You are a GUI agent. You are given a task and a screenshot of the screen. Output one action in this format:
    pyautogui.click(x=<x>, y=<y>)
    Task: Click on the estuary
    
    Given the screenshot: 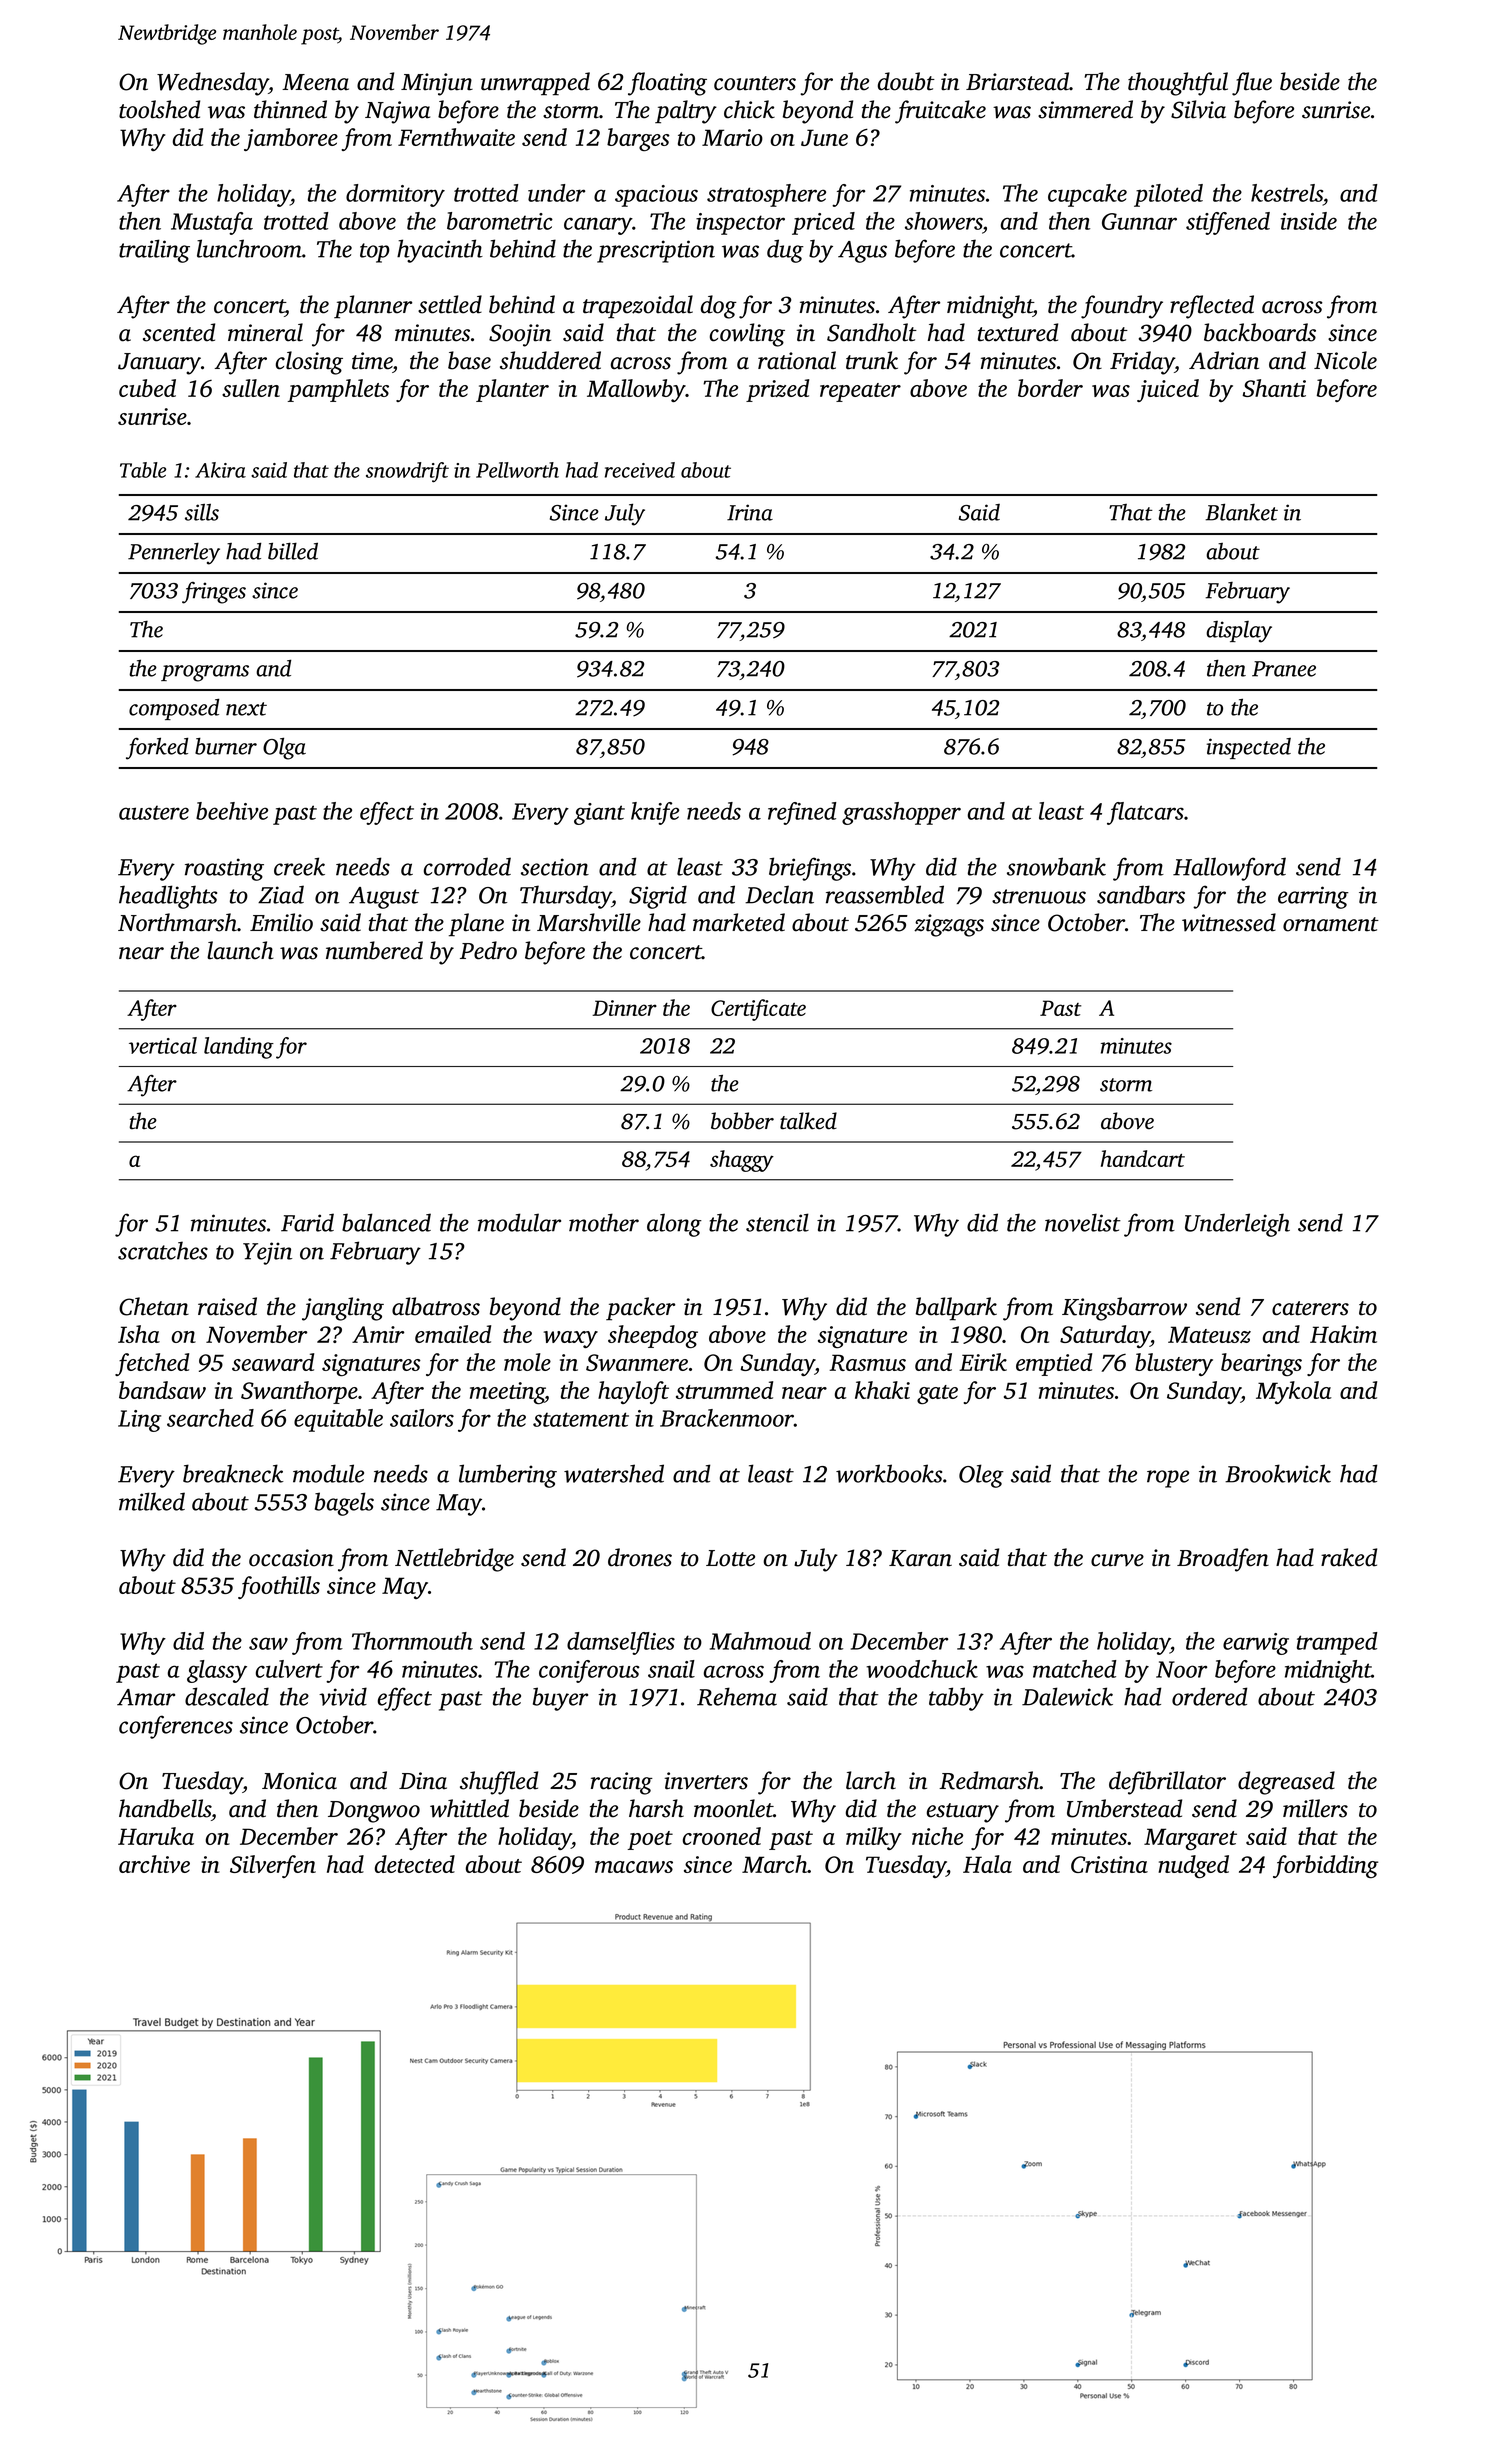 What is the action you would take?
    pyautogui.click(x=963, y=1813)
